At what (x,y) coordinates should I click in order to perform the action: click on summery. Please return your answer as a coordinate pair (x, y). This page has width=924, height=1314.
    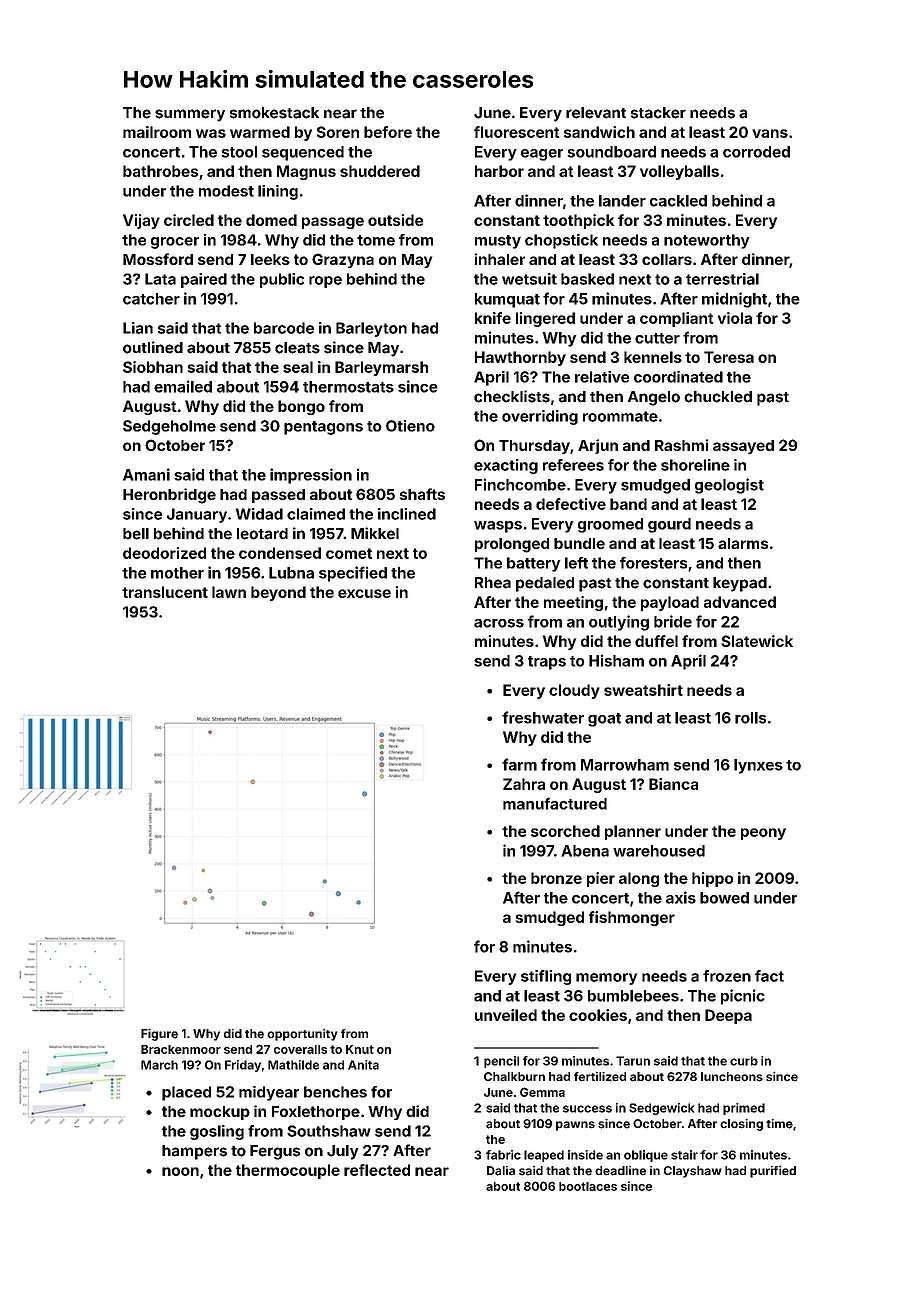
    Looking at the image, I should click on (190, 115).
